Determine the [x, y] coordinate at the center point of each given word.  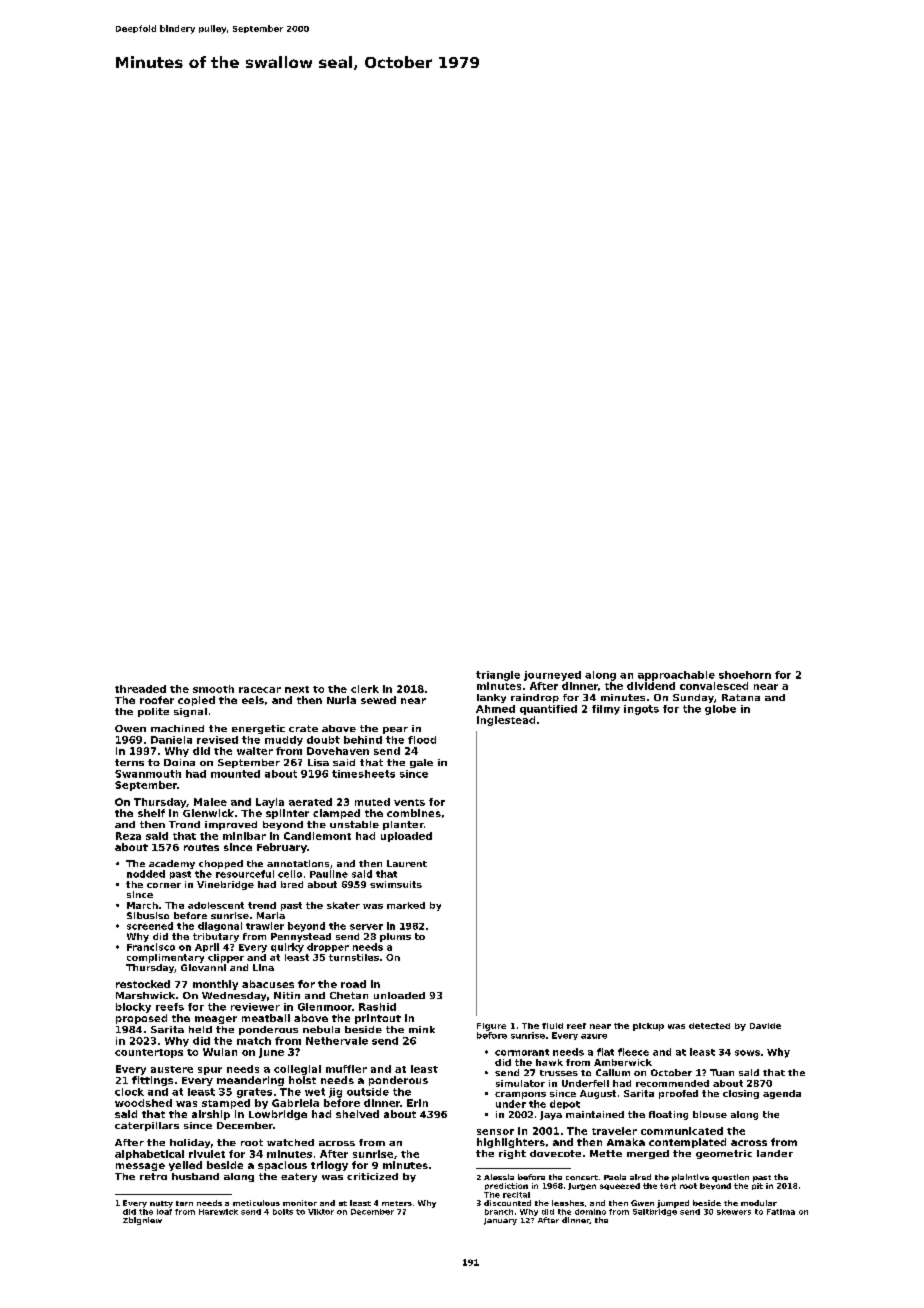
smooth [213, 689]
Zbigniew [142, 1221]
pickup [648, 1027]
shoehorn [745, 675]
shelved [357, 1114]
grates [254, 1093]
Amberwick [623, 1062]
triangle [498, 676]
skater [343, 905]
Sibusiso [148, 915]
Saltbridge [655, 1212]
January [500, 1221]
